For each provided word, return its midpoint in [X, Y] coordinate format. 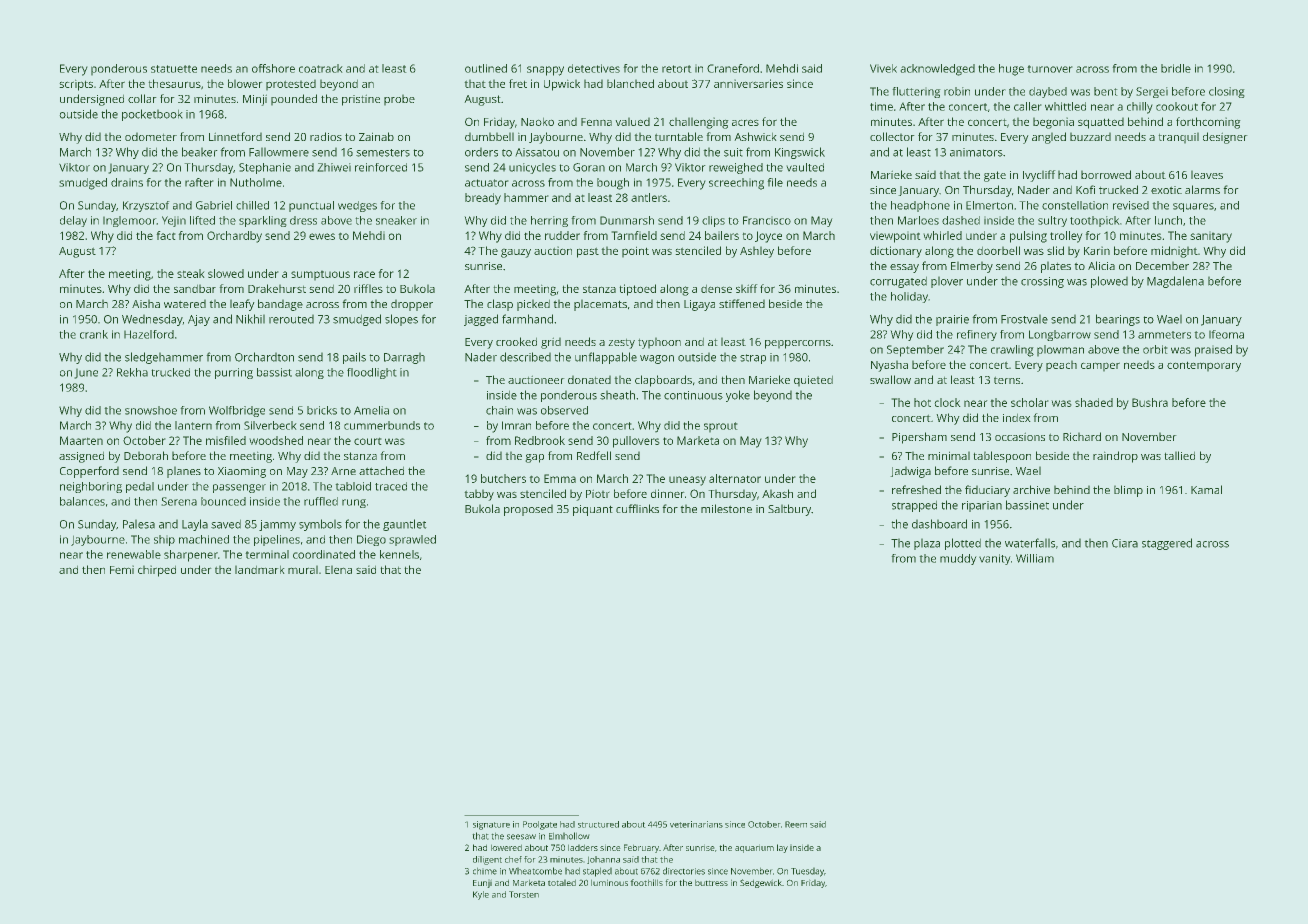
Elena [338, 569]
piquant [593, 510]
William [1035, 558]
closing [1227, 92]
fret [518, 83]
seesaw [521, 837]
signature [491, 825]
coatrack [321, 68]
